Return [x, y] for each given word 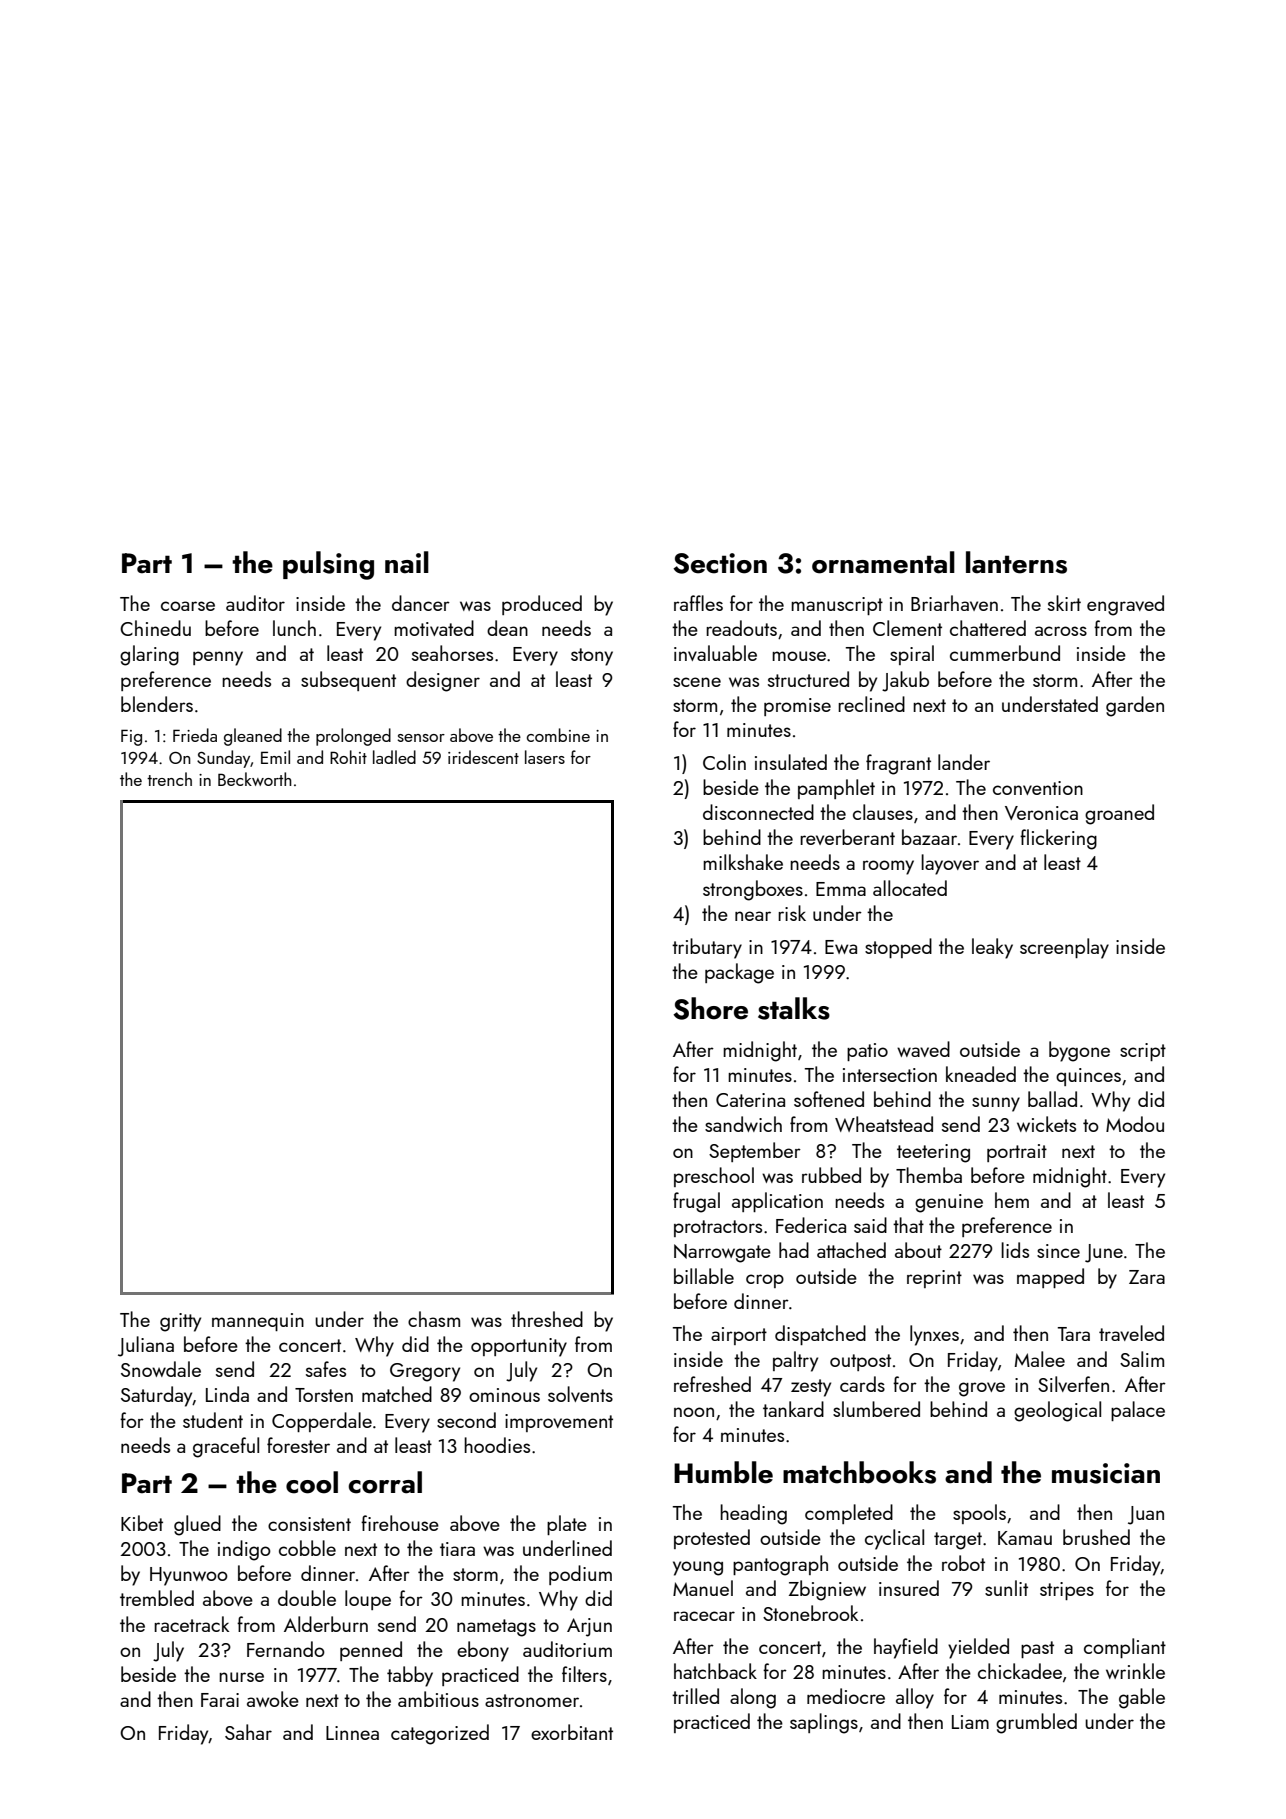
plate [567, 1525]
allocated [910, 888]
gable [1142, 1698]
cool [312, 1482]
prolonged [353, 737]
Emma [841, 889]
